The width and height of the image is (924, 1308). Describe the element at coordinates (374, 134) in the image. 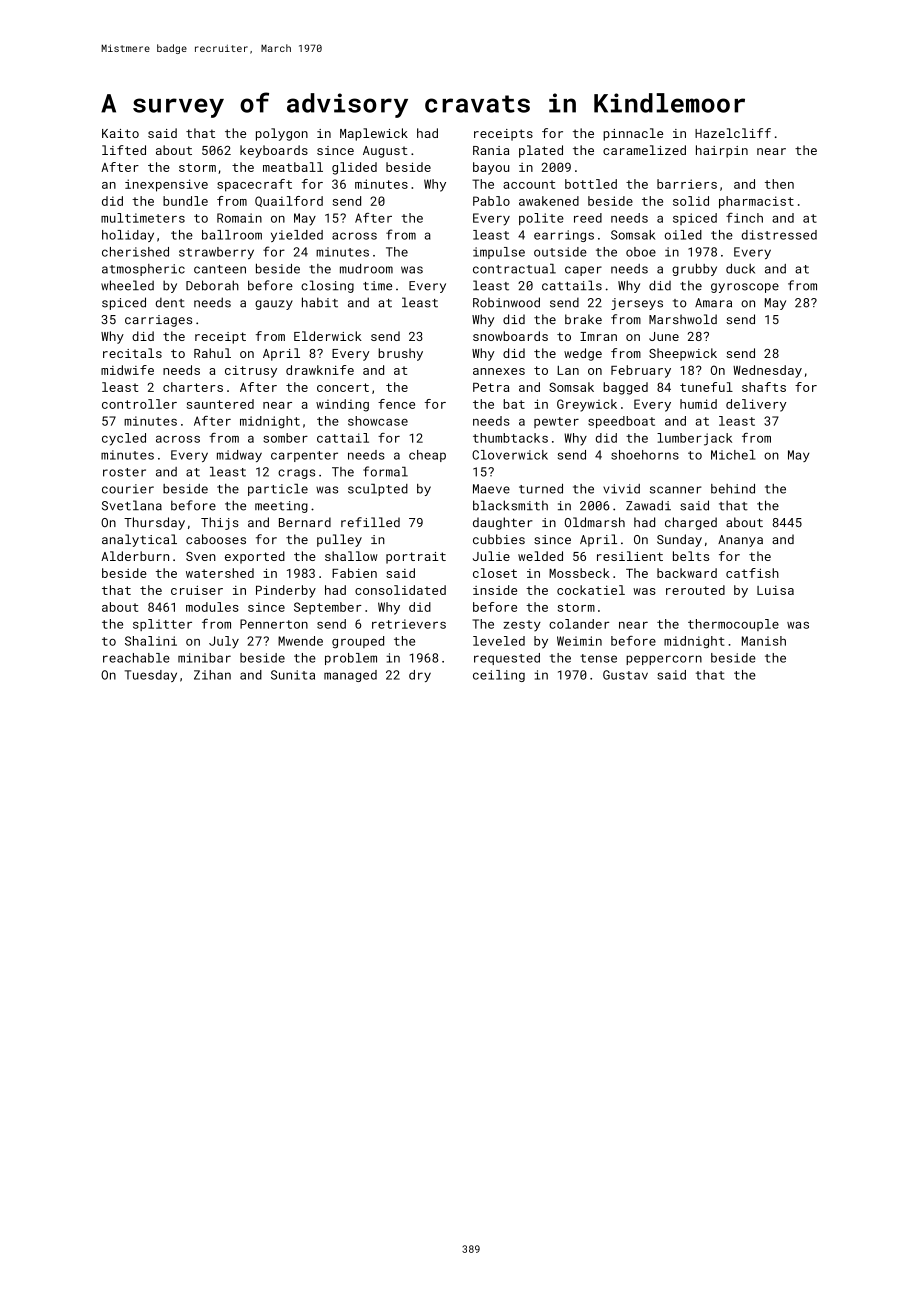

I see `Maplewick` at that location.
